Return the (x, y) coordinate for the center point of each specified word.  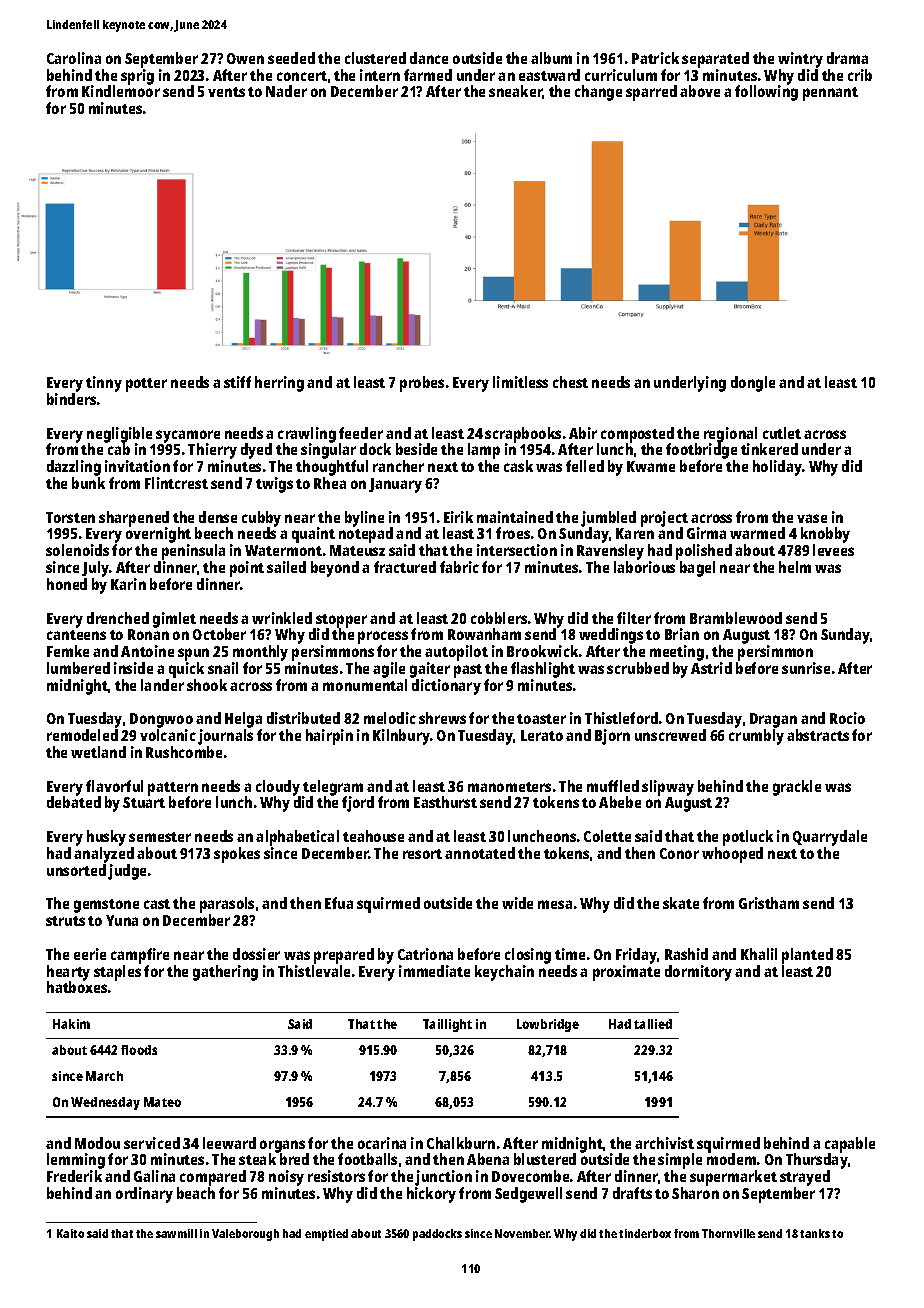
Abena (488, 1159)
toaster (541, 719)
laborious (644, 567)
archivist (664, 1143)
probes (422, 384)
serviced (152, 1143)
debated (74, 802)
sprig (137, 77)
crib (860, 75)
